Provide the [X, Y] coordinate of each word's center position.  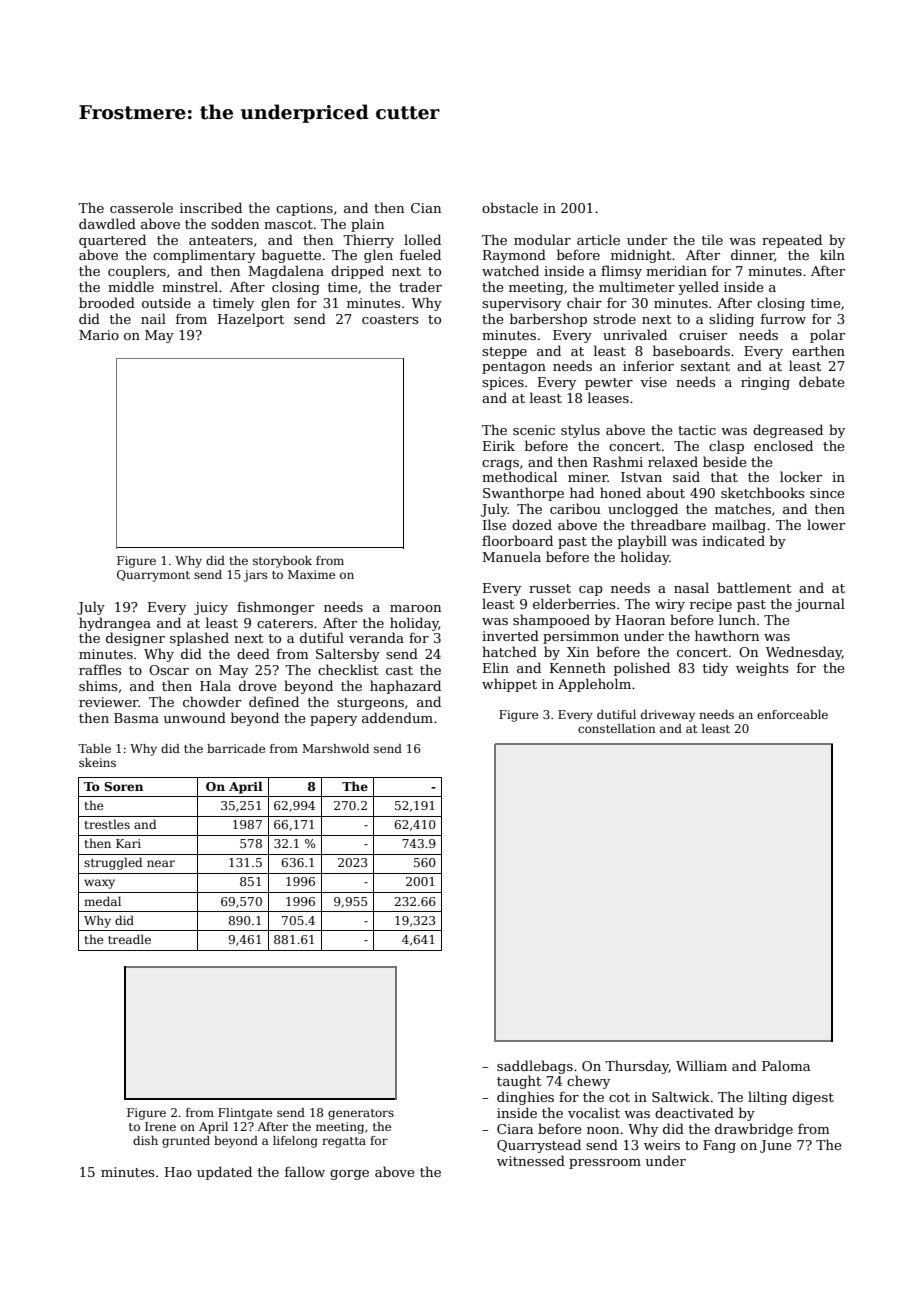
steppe [504, 353]
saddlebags [535, 1067]
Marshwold [335, 748]
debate [821, 381]
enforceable [792, 714]
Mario [99, 335]
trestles [107, 824]
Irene [160, 1126]
